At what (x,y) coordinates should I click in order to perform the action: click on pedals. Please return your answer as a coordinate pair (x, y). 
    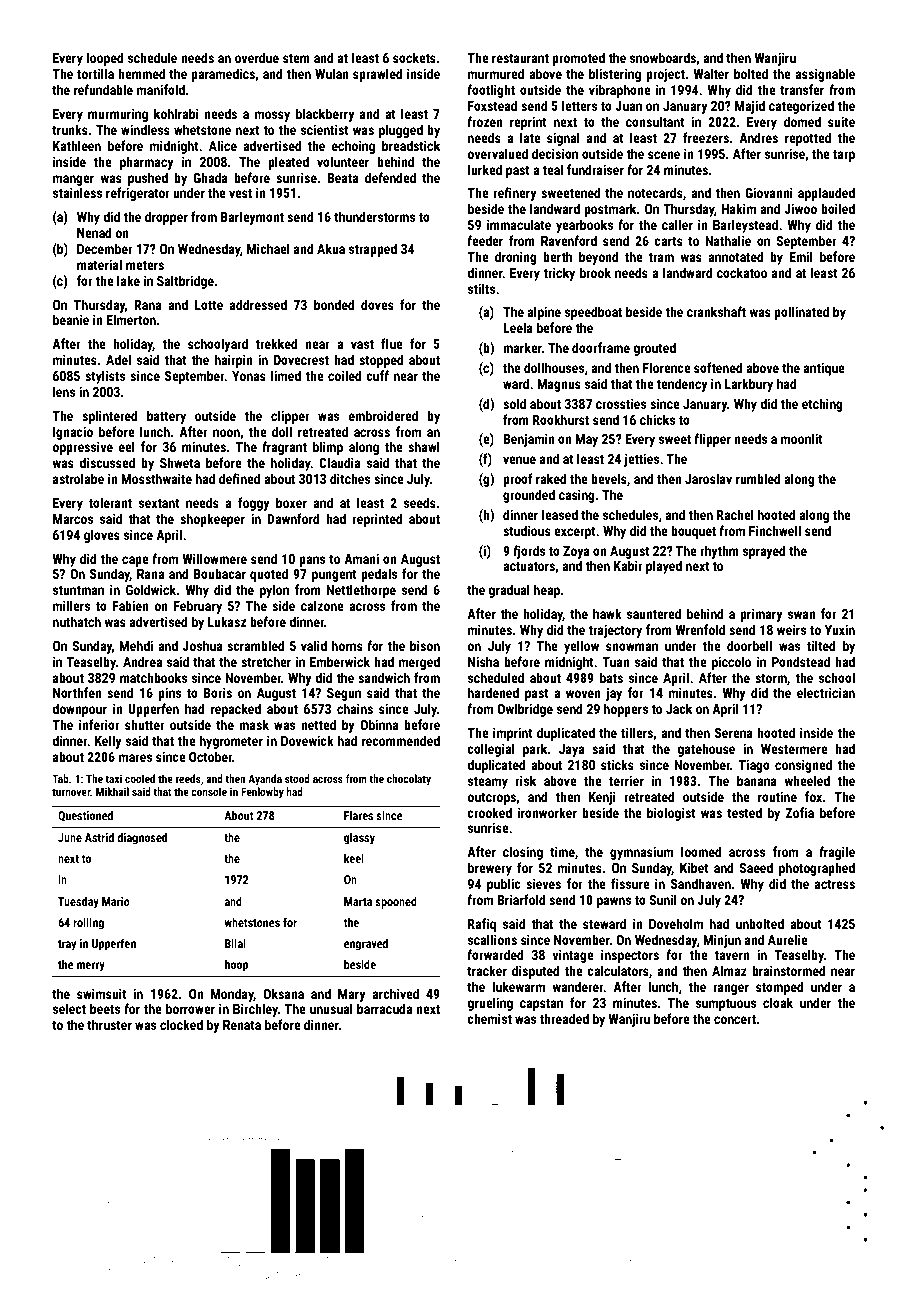
    Looking at the image, I should click on (379, 575).
